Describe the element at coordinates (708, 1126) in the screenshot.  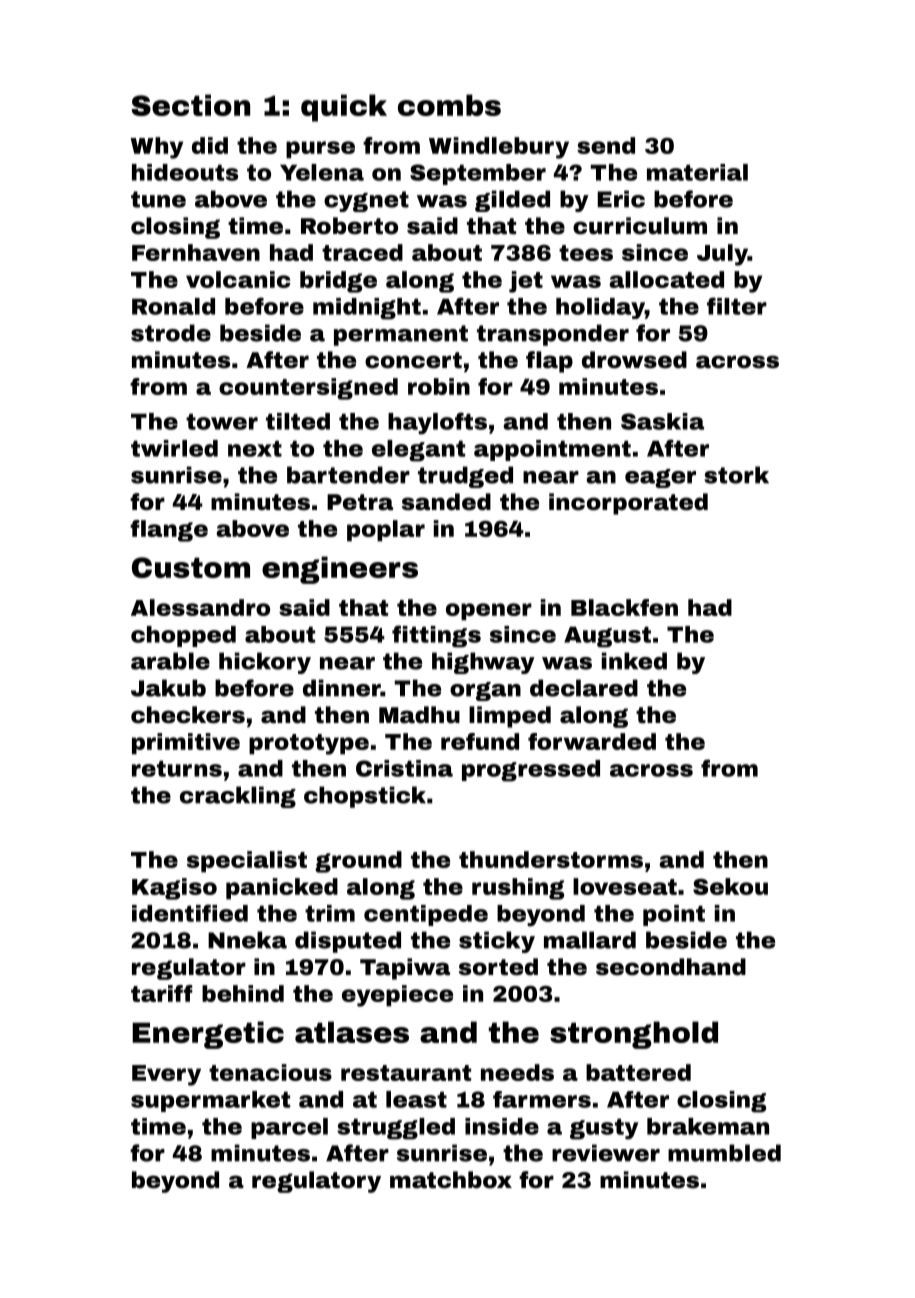
I see `brakeman` at that location.
